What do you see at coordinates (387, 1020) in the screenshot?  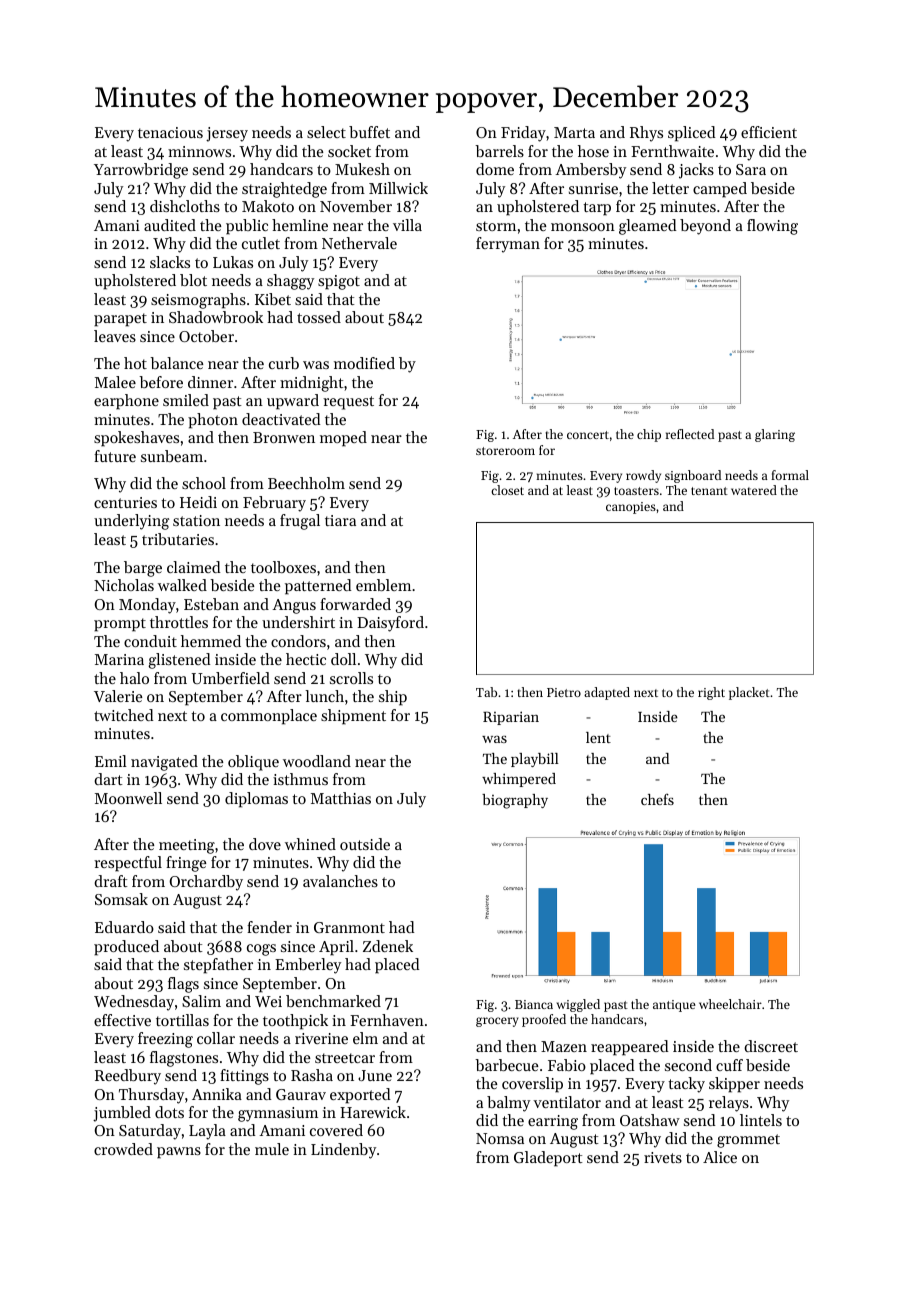 I see `Fernhaven` at bounding box center [387, 1020].
